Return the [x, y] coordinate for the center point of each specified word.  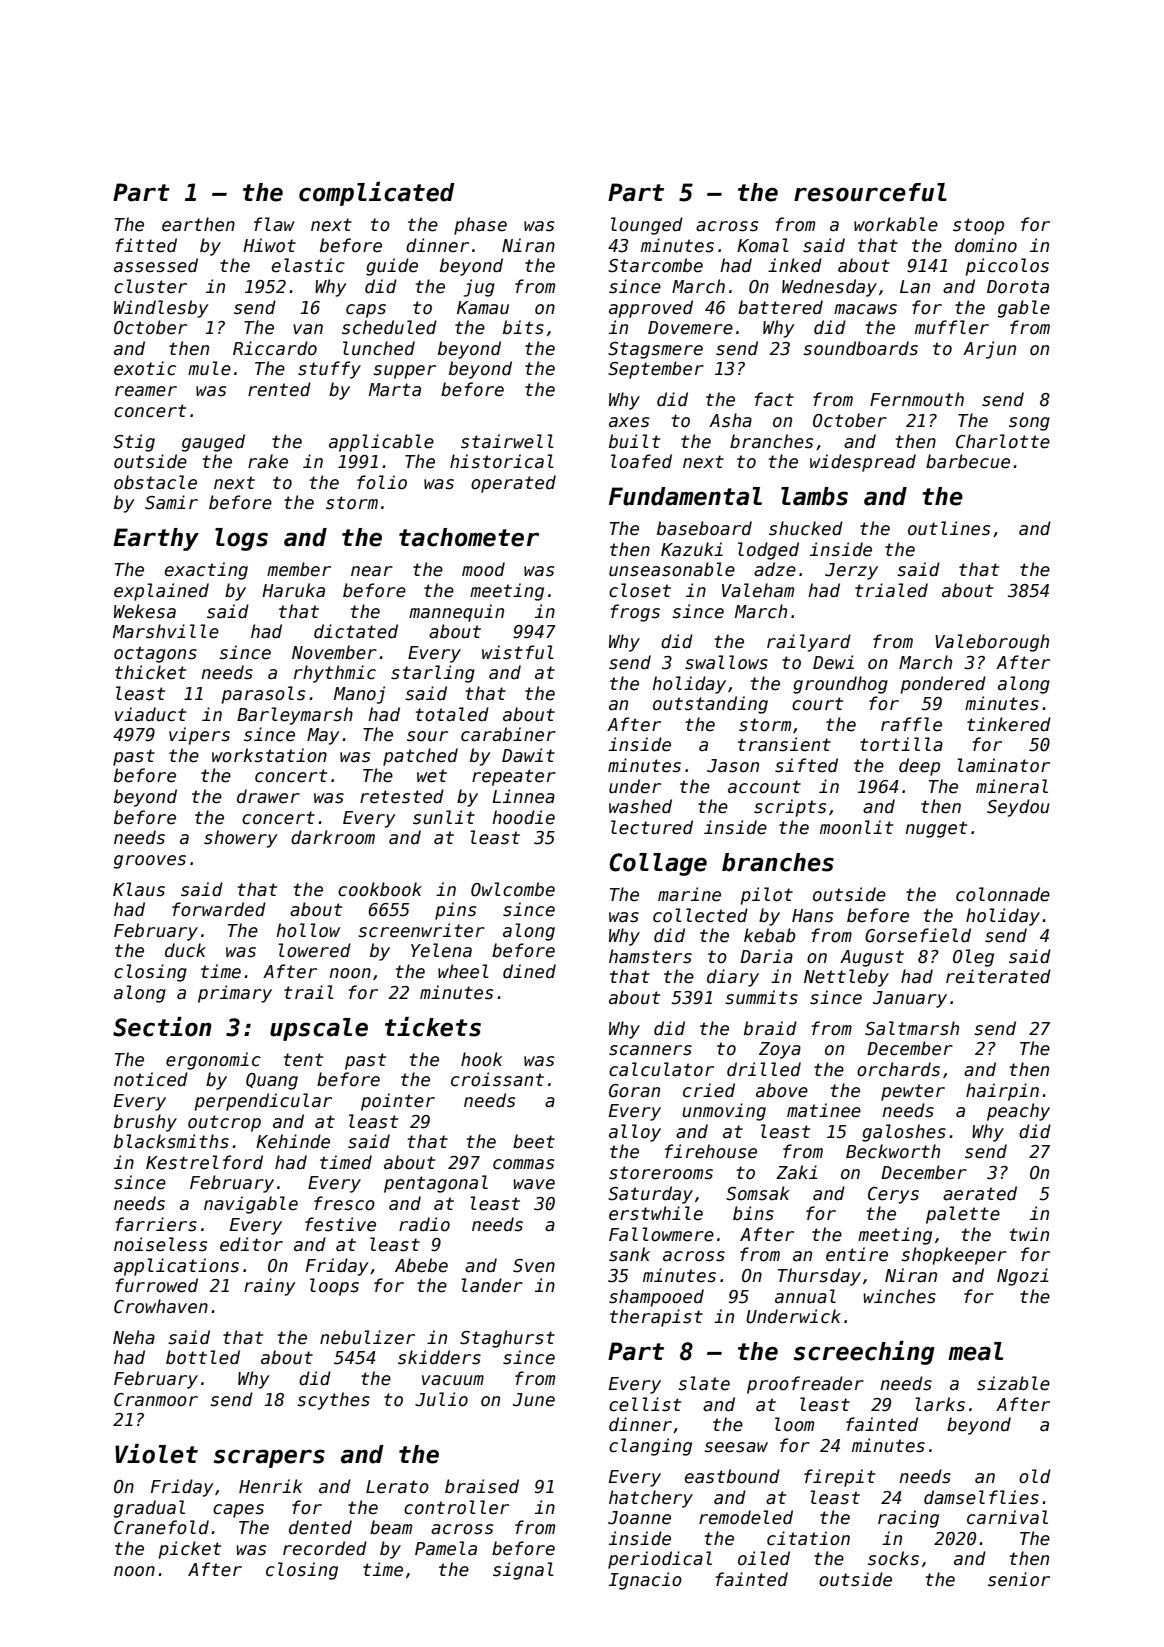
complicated [377, 194]
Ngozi [1022, 1277]
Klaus [139, 889]
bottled [203, 1357]
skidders [439, 1357]
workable [896, 224]
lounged [647, 226]
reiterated [998, 976]
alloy [635, 1133]
